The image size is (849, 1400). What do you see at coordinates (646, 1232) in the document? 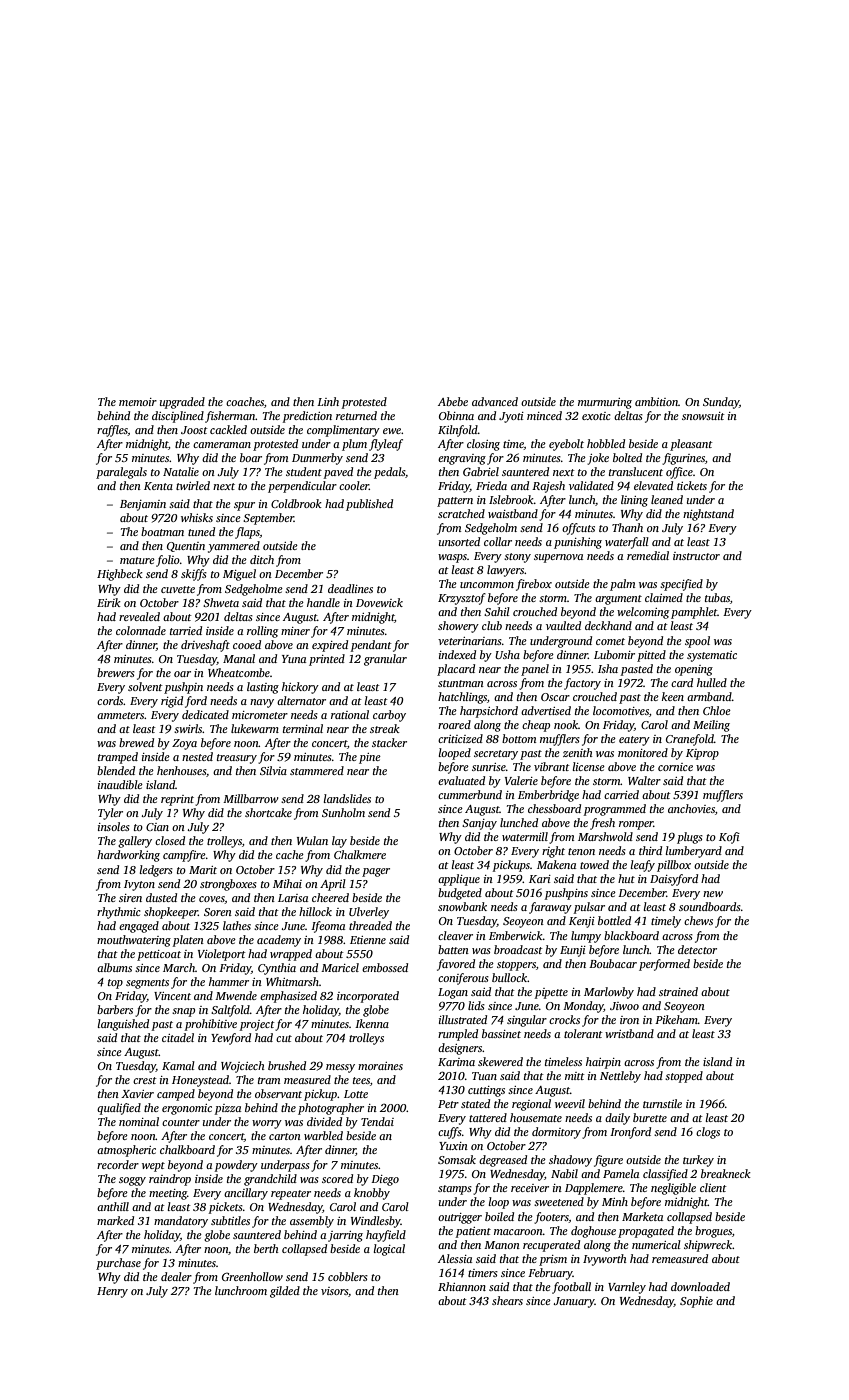
I see `propagated` at bounding box center [646, 1232].
